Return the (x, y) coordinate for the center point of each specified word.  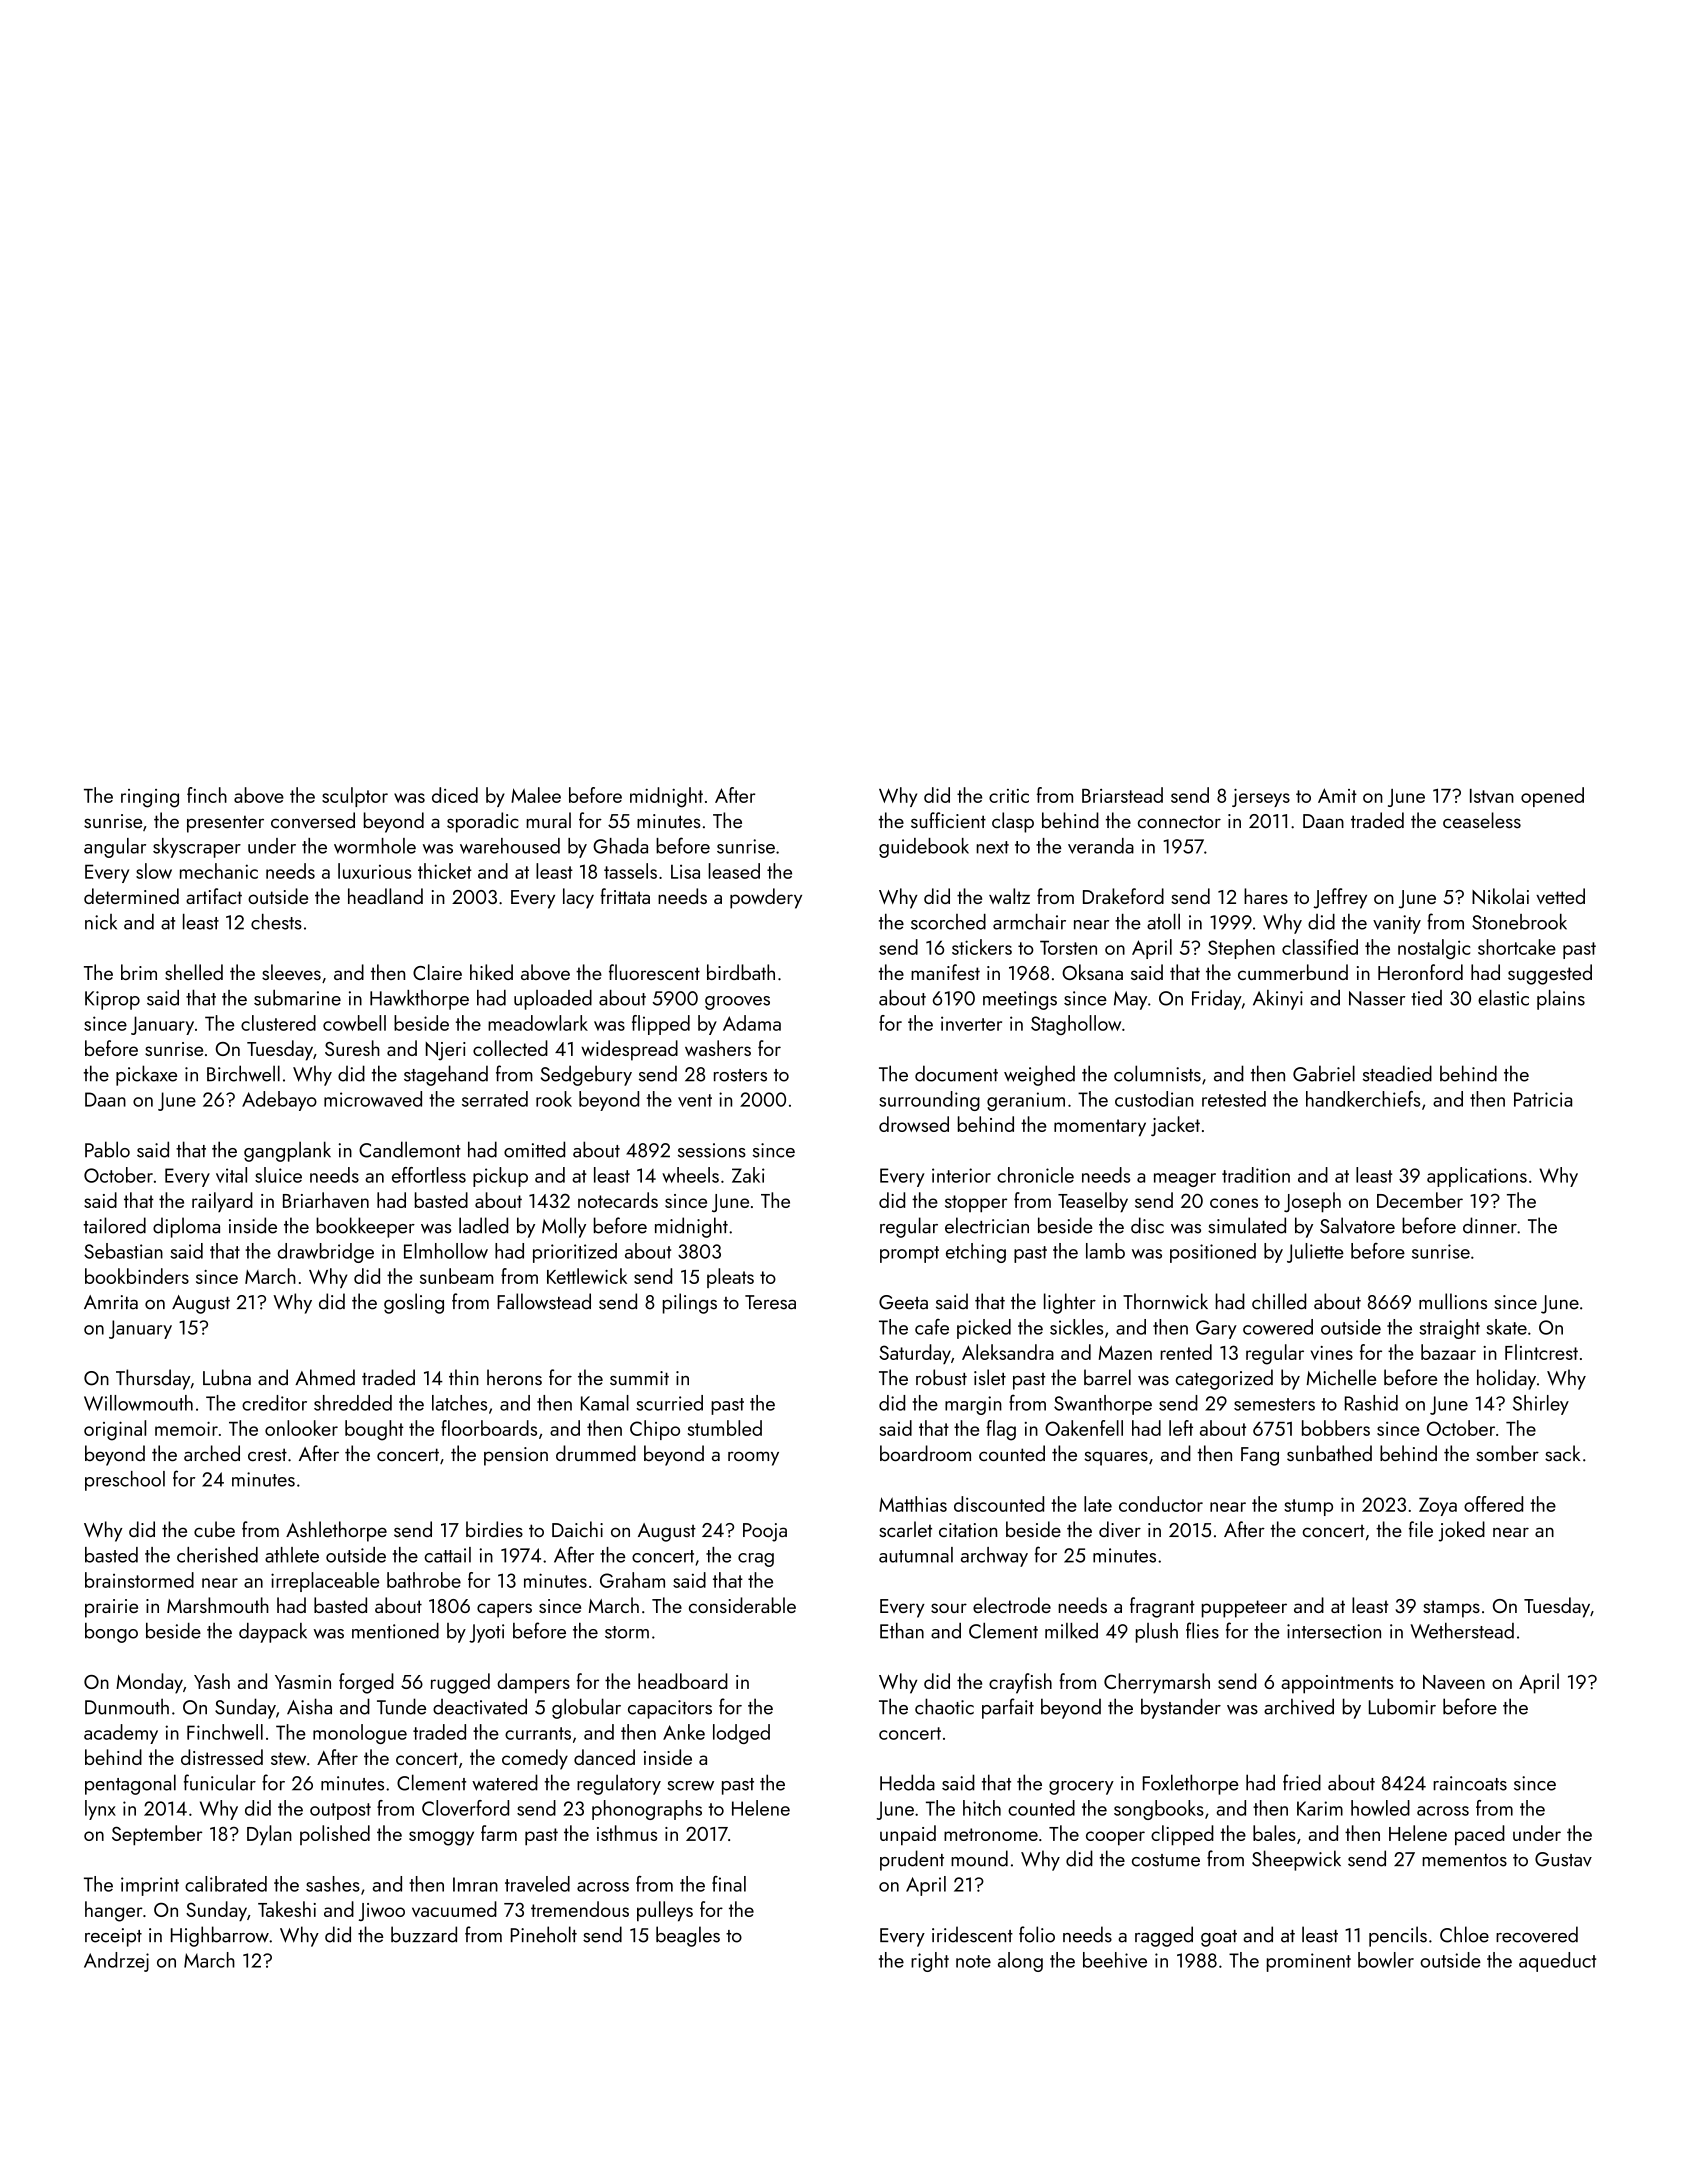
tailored (114, 1225)
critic (1009, 796)
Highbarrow (220, 1936)
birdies (494, 1529)
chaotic (944, 1706)
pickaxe (146, 1075)
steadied (1397, 1073)
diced (455, 795)
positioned (1213, 1253)
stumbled (725, 1428)
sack (1562, 1453)
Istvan (1492, 796)
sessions (712, 1150)
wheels (690, 1175)
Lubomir (1402, 1706)
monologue (360, 1734)
